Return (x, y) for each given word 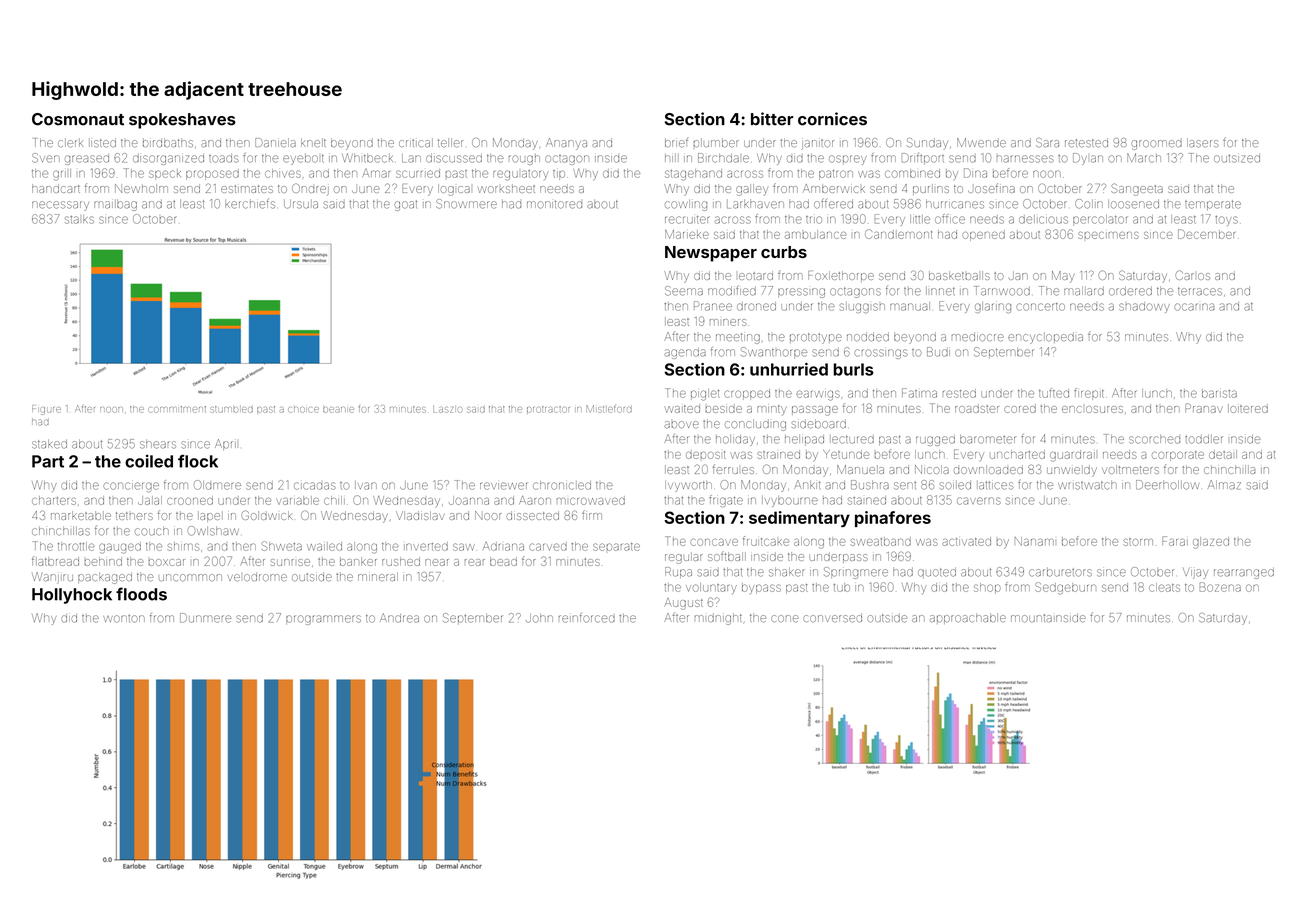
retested (1086, 143)
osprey (847, 160)
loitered (1248, 408)
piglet (705, 395)
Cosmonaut (78, 119)
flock (198, 461)
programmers (323, 620)
